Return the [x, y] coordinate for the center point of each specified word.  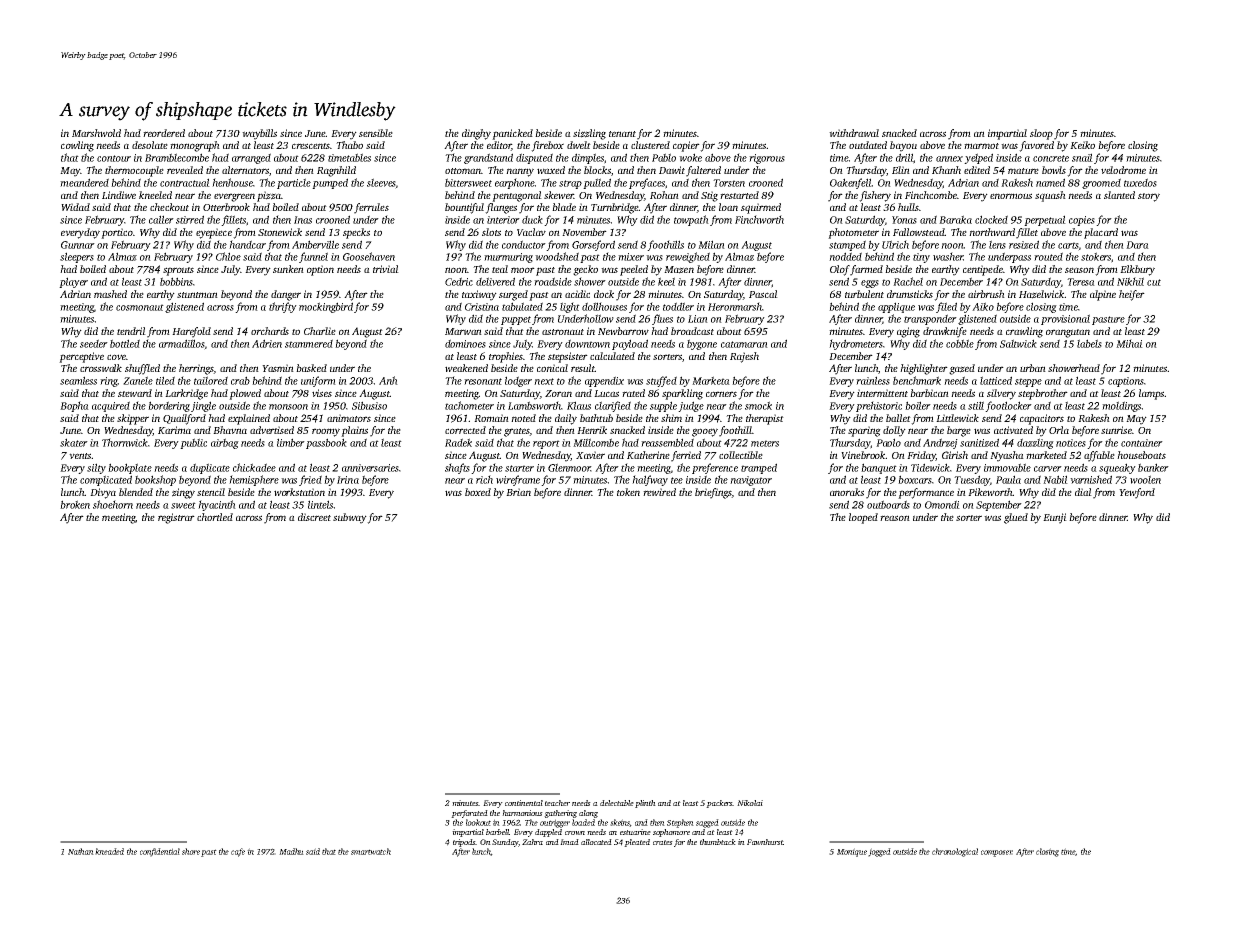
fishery [875, 196]
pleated [637, 843]
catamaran [744, 344]
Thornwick [125, 442]
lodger [518, 381]
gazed [962, 369]
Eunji [1055, 518]
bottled [125, 343]
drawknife [945, 332]
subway [350, 518]
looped [863, 518]
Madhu [291, 851]
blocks [597, 170]
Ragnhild [336, 171]
